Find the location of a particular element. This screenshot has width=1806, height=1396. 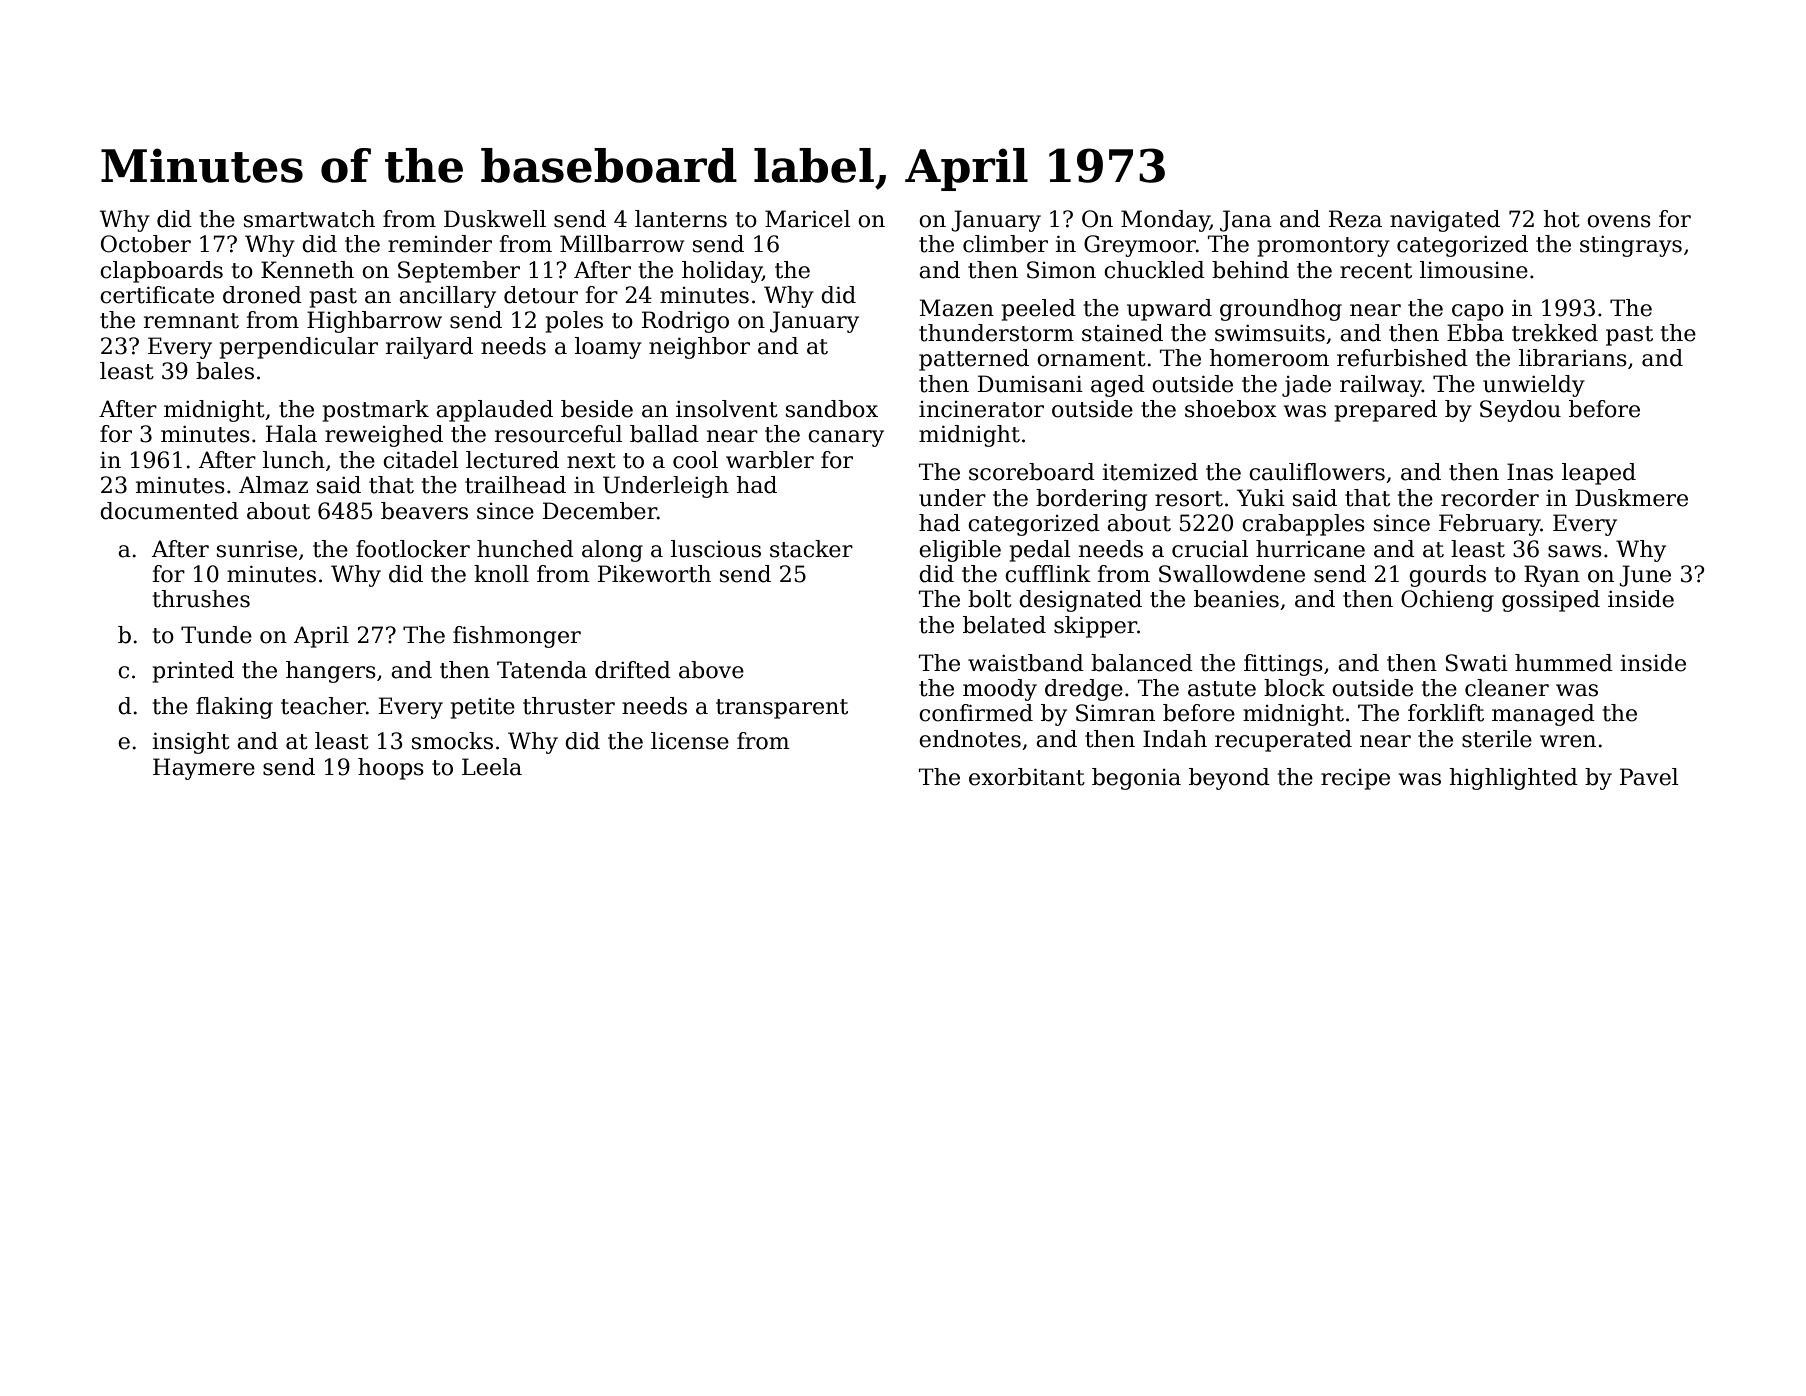

Inas is located at coordinates (1530, 472).
